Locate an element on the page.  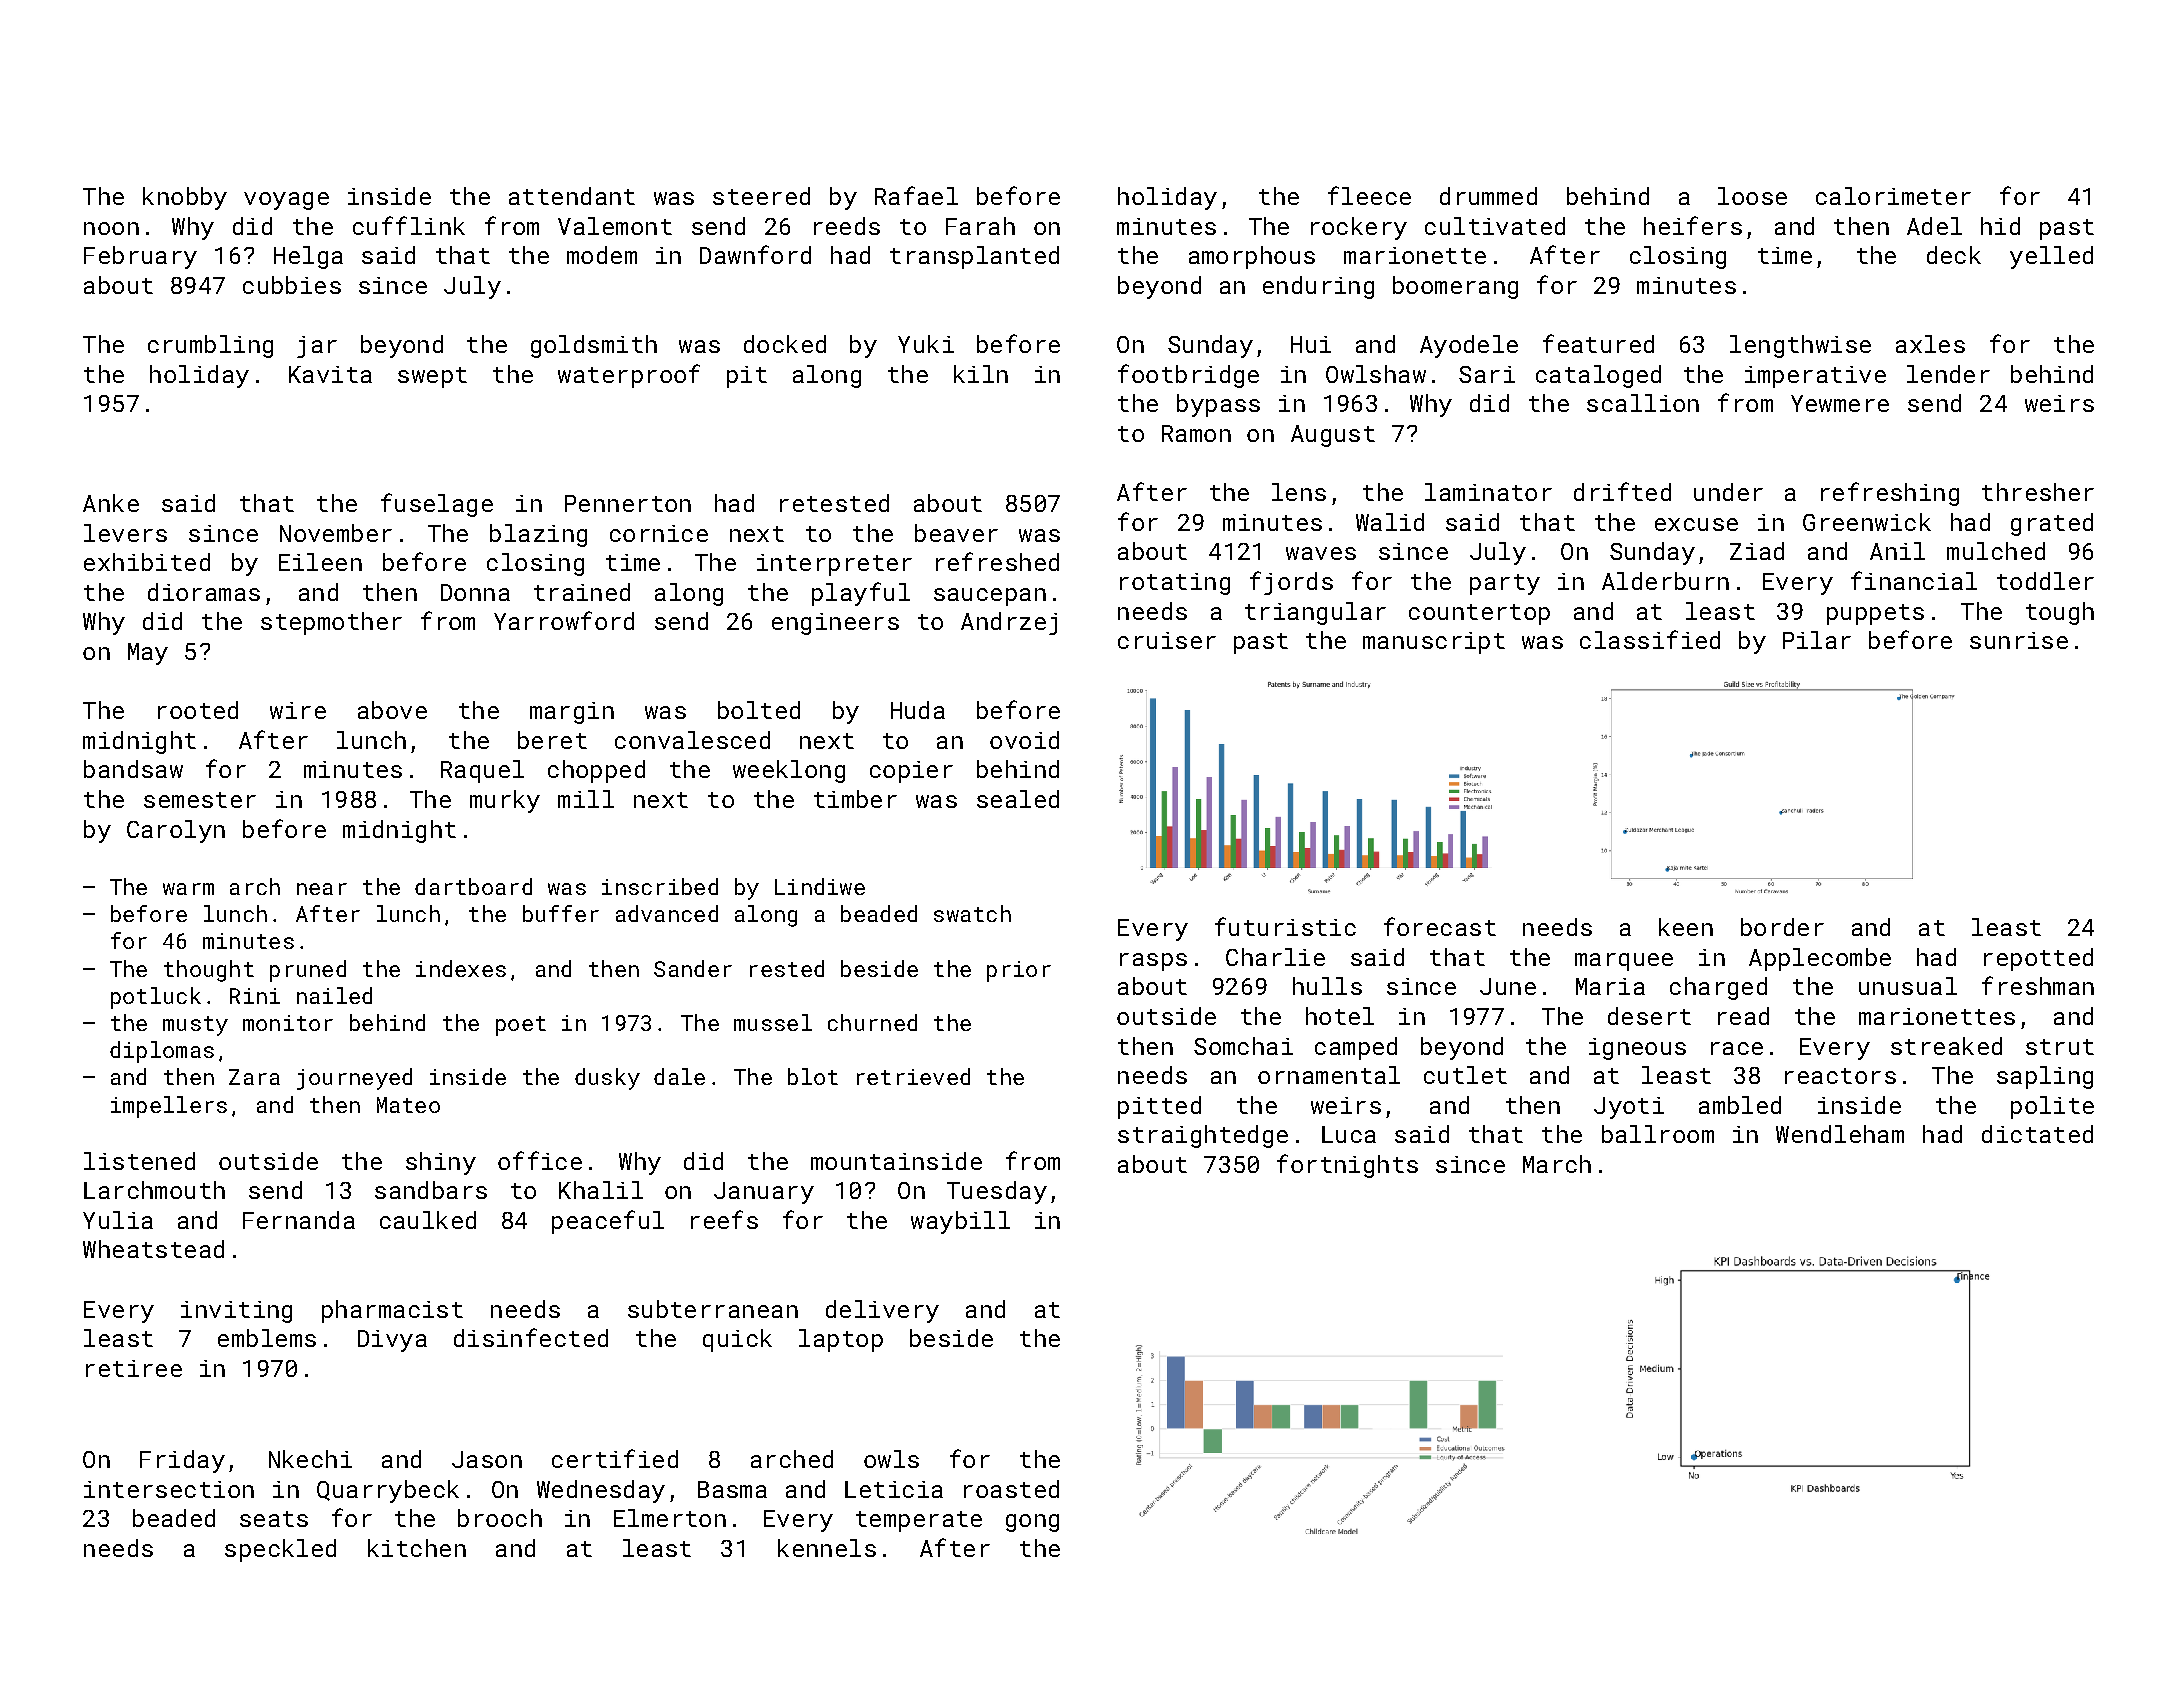
Rafael is located at coordinates (916, 195).
